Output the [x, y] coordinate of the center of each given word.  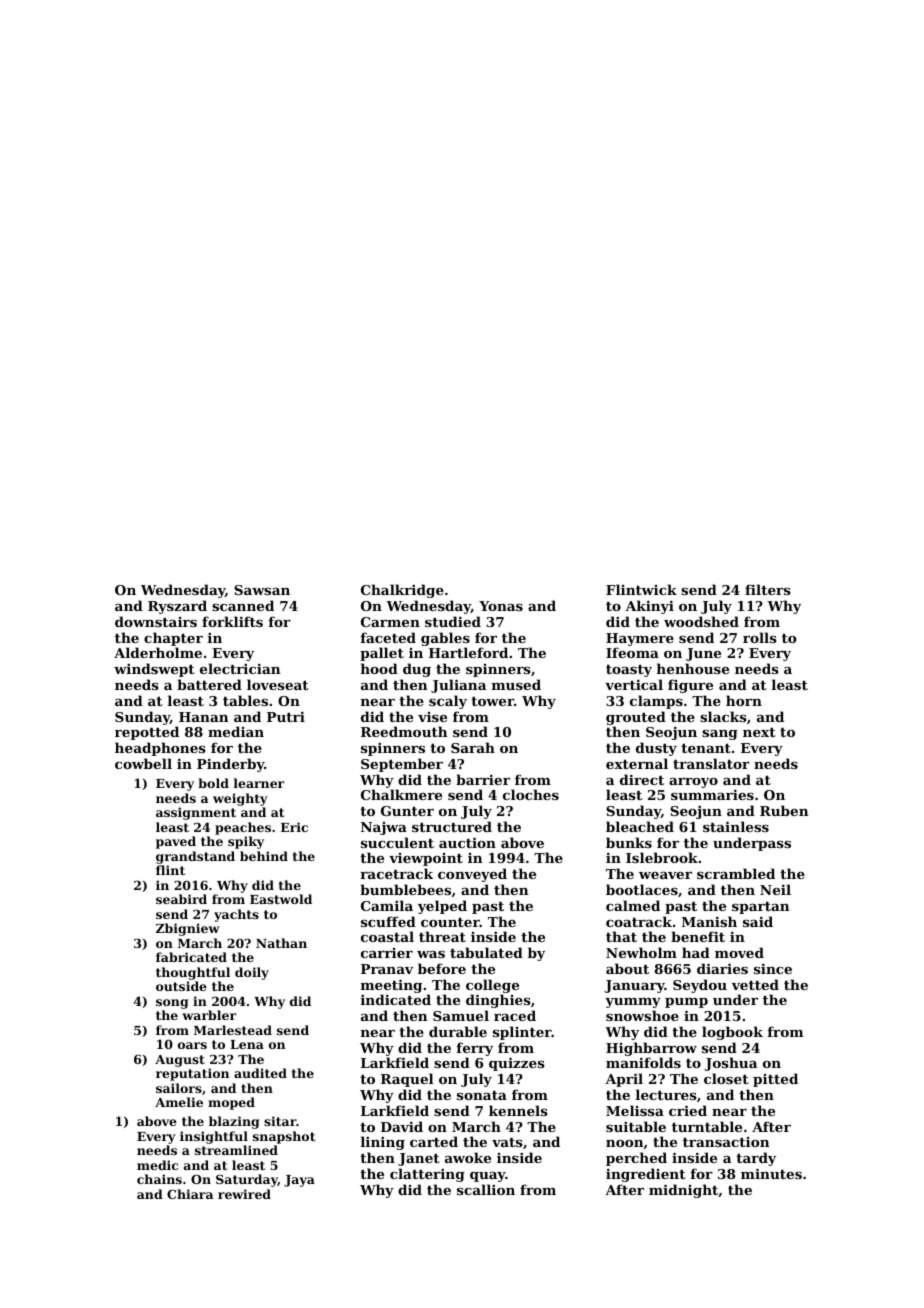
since [773, 968]
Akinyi [649, 607]
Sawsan [262, 590]
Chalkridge [402, 591]
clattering [427, 1175]
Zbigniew [188, 929]
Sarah [473, 747]
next [759, 732]
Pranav [387, 969]
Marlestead [233, 1030]
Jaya [299, 1181]
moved [739, 952]
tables [245, 700]
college [492, 986]
